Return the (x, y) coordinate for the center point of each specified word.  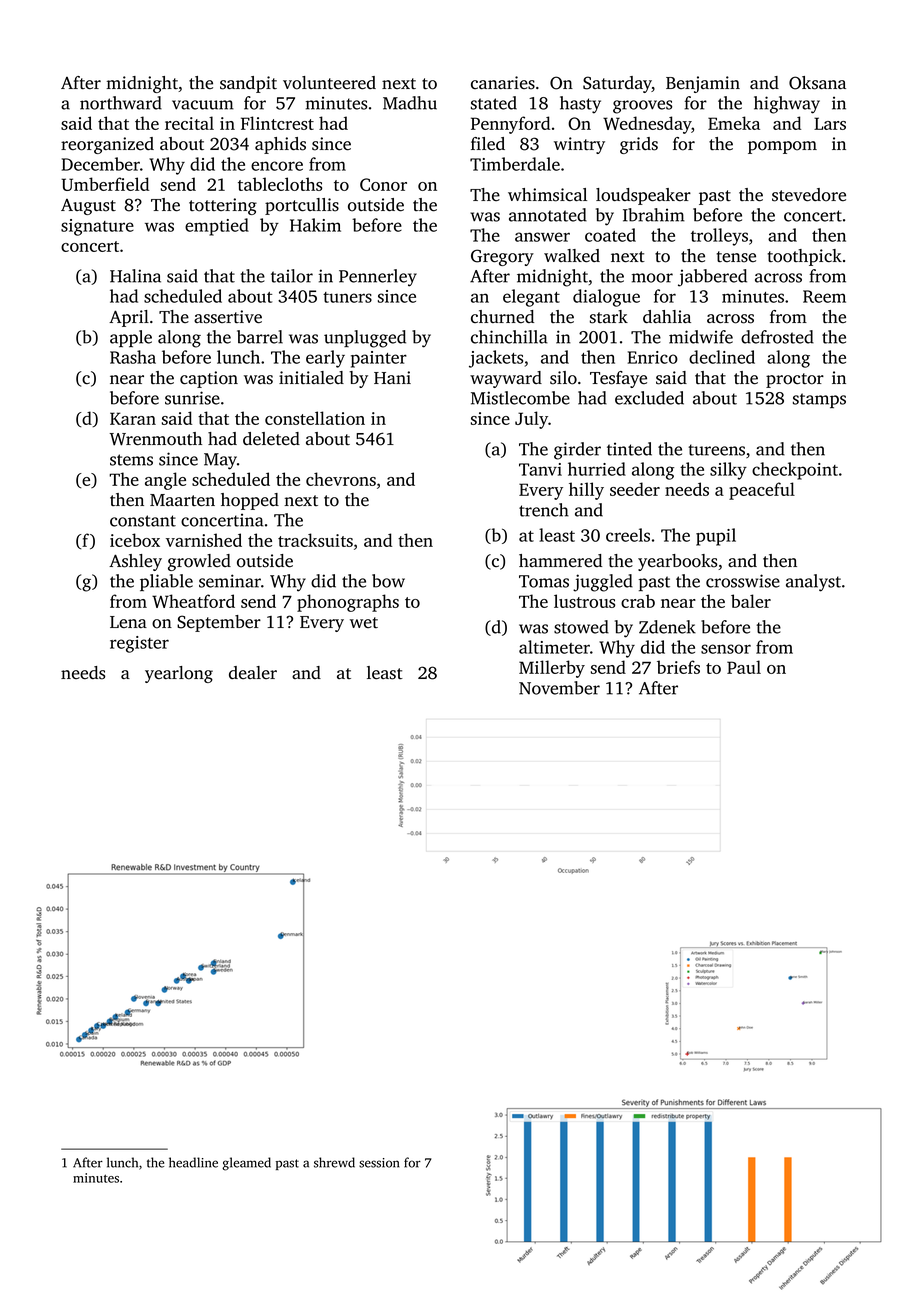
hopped (250, 501)
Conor (383, 184)
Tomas (544, 581)
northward (121, 103)
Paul (744, 667)
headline (193, 1162)
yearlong (179, 674)
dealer (253, 672)
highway (787, 105)
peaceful (762, 491)
